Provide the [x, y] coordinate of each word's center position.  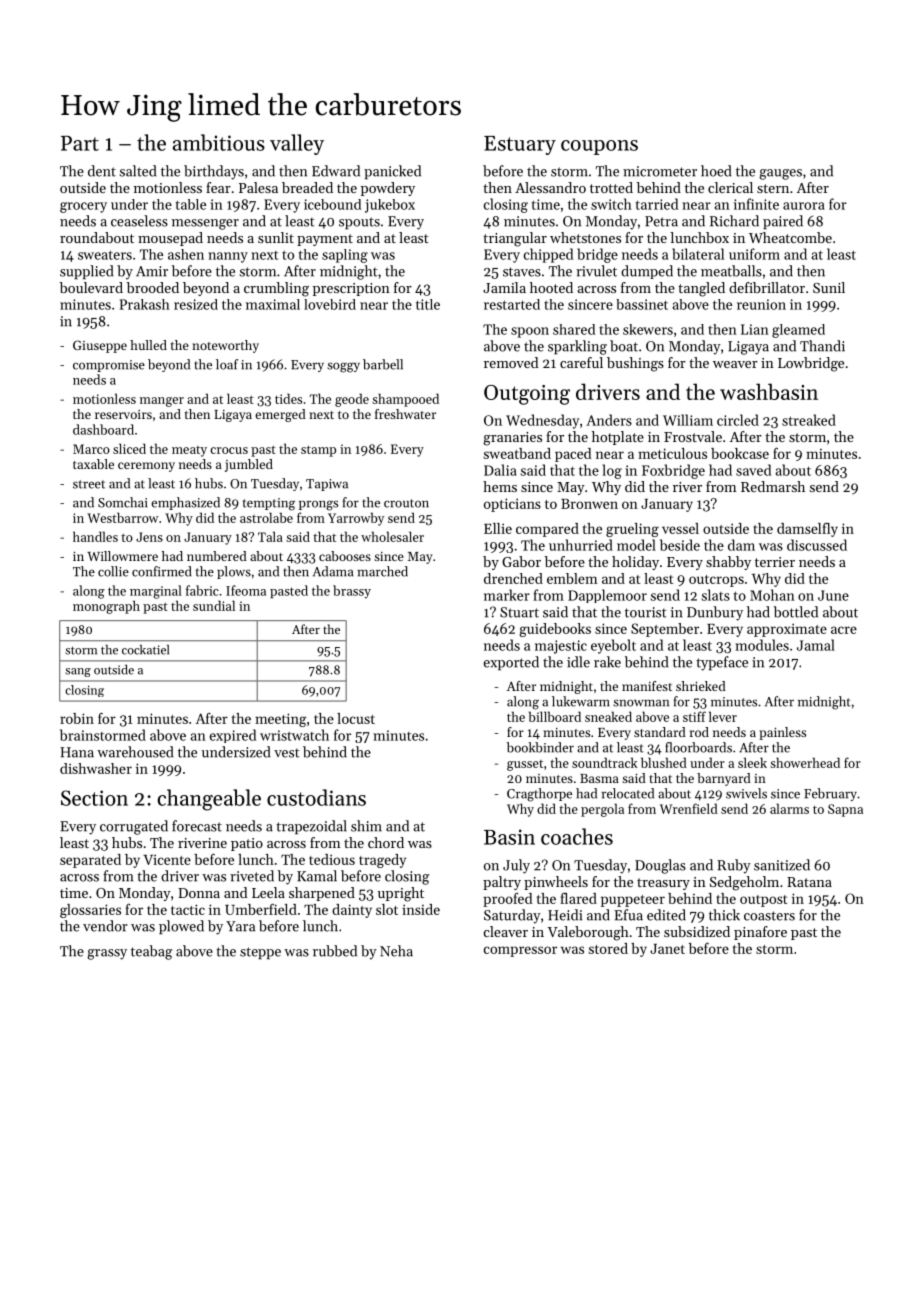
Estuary [520, 145]
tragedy [382, 861]
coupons [599, 147]
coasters [769, 916]
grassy [107, 954]
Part [80, 143]
